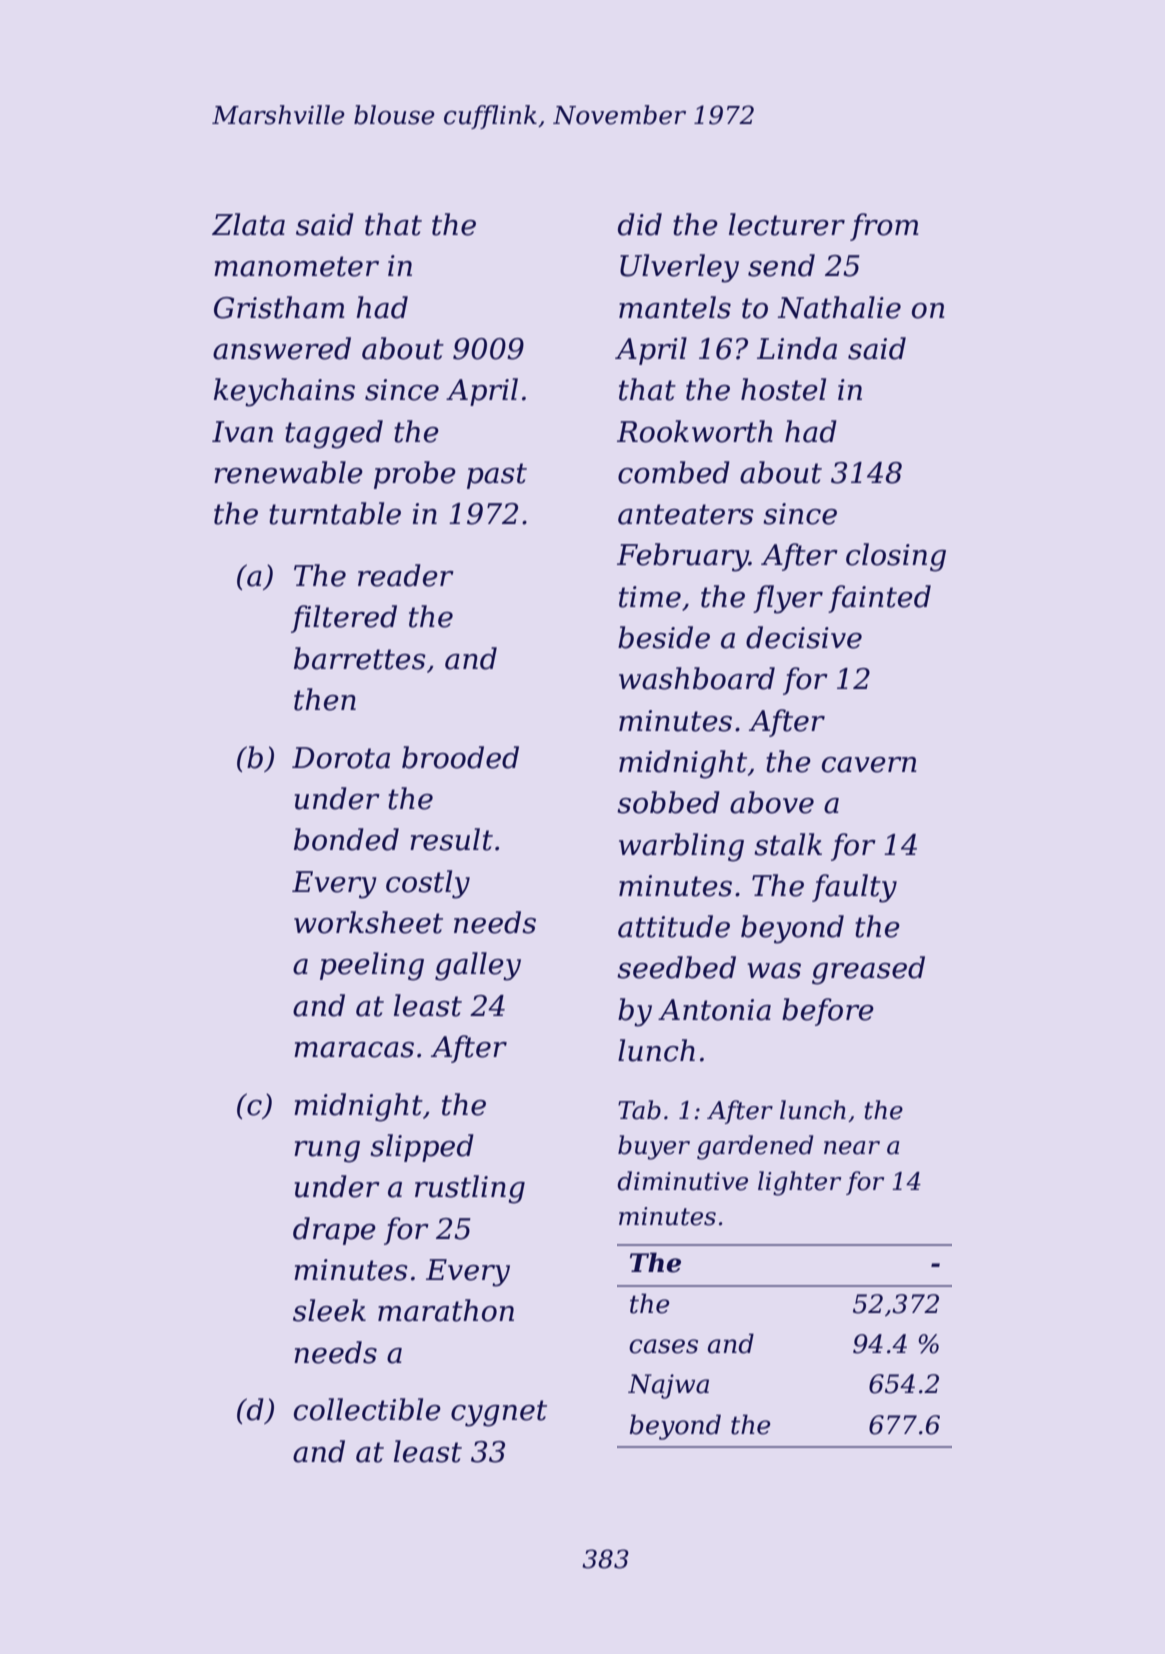  Describe the element at coordinates (787, 224) in the screenshot. I see `lecturer` at that location.
